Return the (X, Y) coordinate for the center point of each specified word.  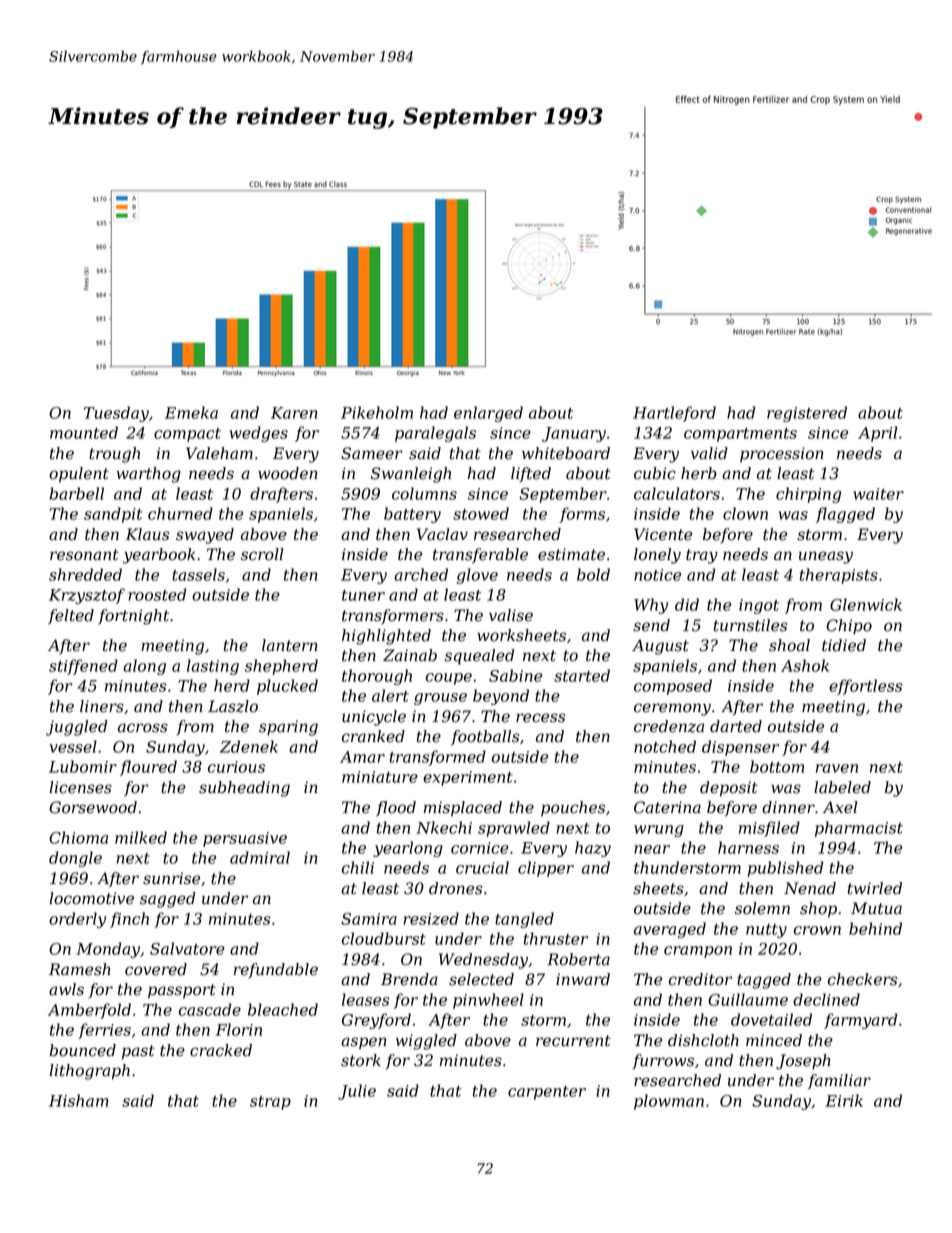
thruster (556, 938)
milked (141, 837)
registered (807, 414)
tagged (764, 981)
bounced (82, 1050)
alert (390, 695)
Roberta (578, 959)
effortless (865, 687)
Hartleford (674, 414)
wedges (259, 434)
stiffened (83, 667)
